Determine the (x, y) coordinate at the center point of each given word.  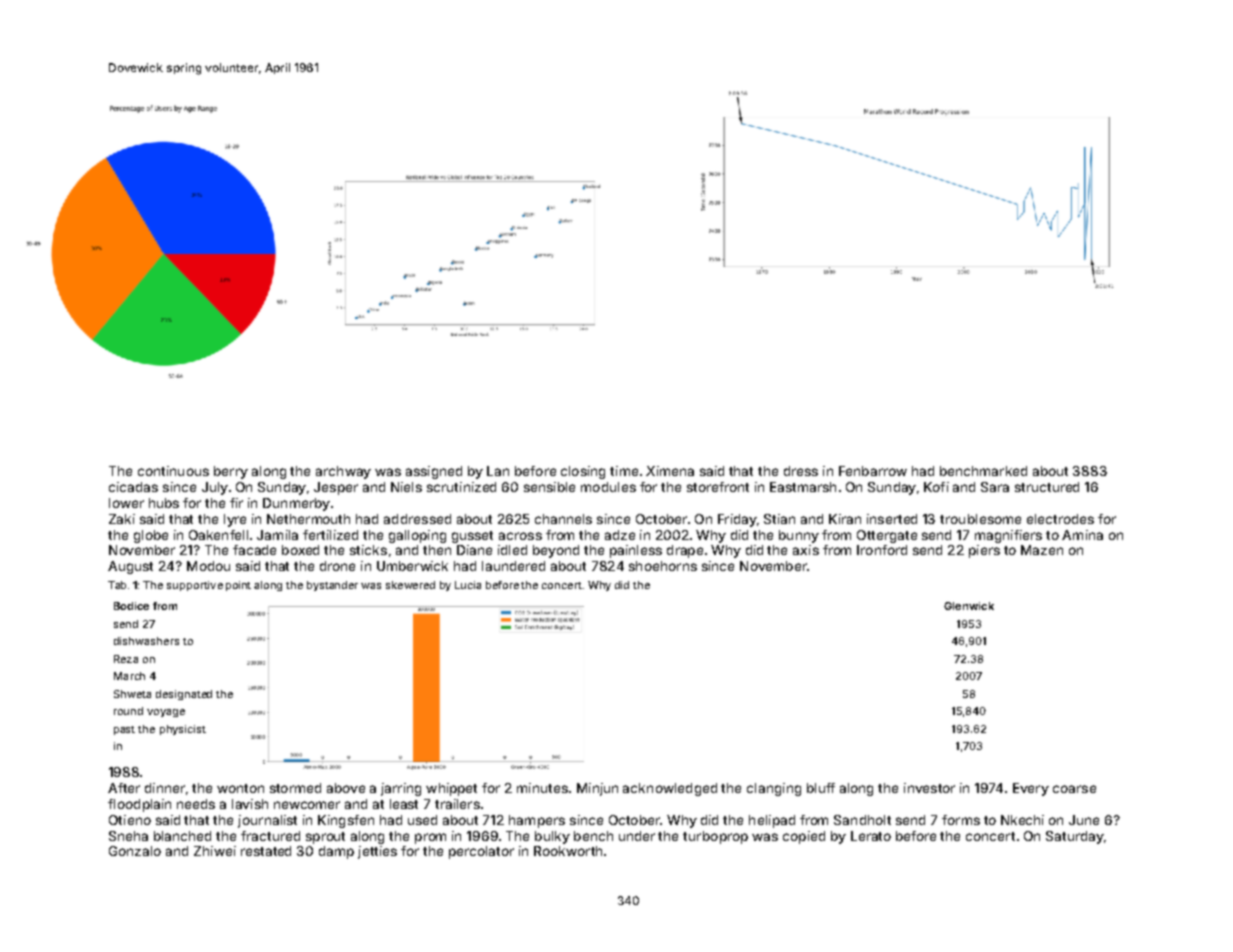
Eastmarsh (803, 487)
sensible (549, 487)
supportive (195, 586)
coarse (1074, 789)
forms (961, 820)
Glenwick (969, 606)
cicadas (133, 487)
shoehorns (663, 566)
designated (184, 695)
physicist (183, 730)
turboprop (715, 837)
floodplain (139, 805)
